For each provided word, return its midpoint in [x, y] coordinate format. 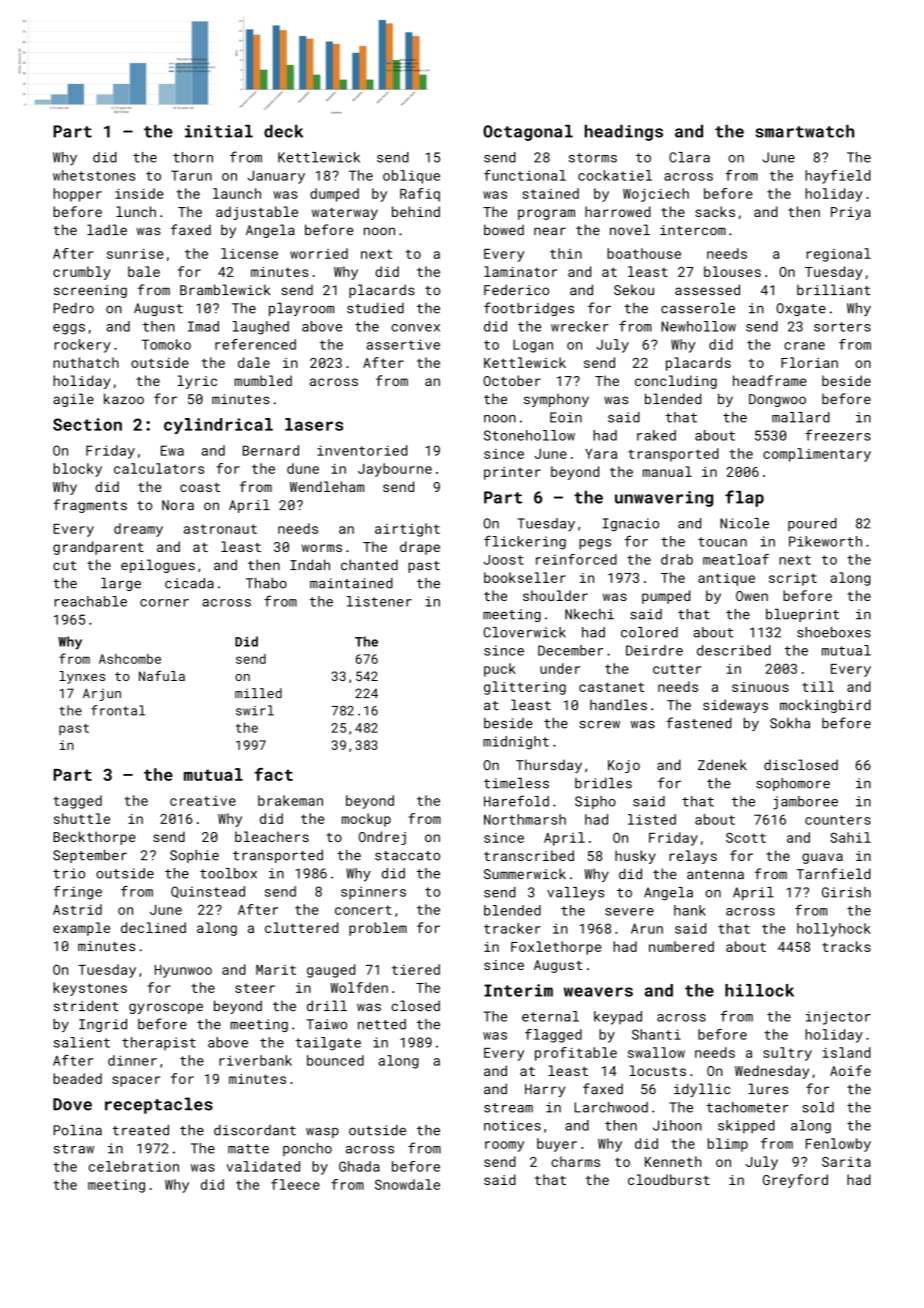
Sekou [634, 289]
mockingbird [825, 706]
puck [500, 670]
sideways [735, 706]
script [793, 579]
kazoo [124, 398]
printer [512, 473]
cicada [189, 583]
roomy [504, 1146]
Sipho [595, 802]
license [249, 253]
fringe [77, 893]
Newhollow [698, 326]
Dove [72, 1104]
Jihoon [677, 1125]
